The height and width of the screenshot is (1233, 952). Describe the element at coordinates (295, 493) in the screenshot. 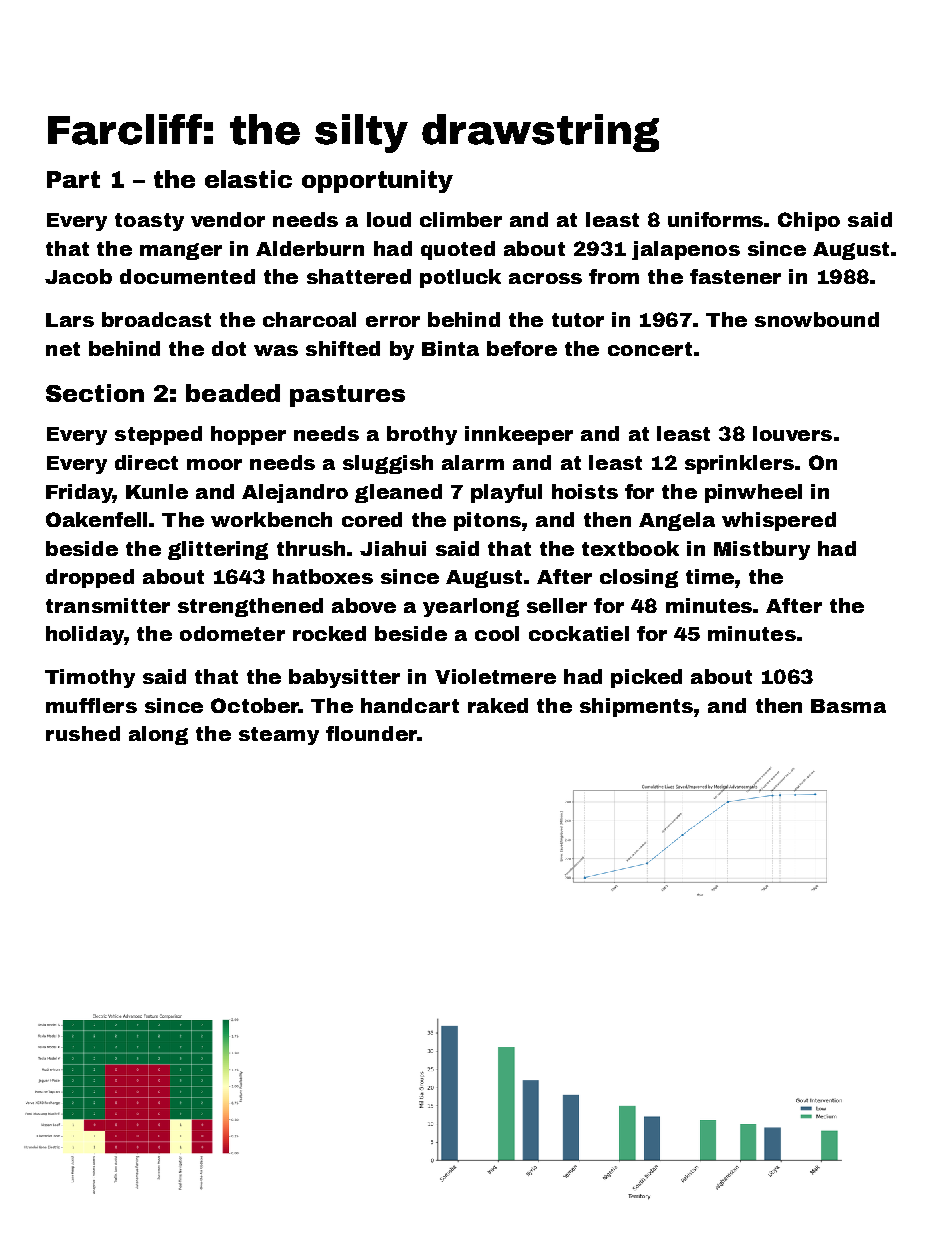

I see `Alejandro` at that location.
